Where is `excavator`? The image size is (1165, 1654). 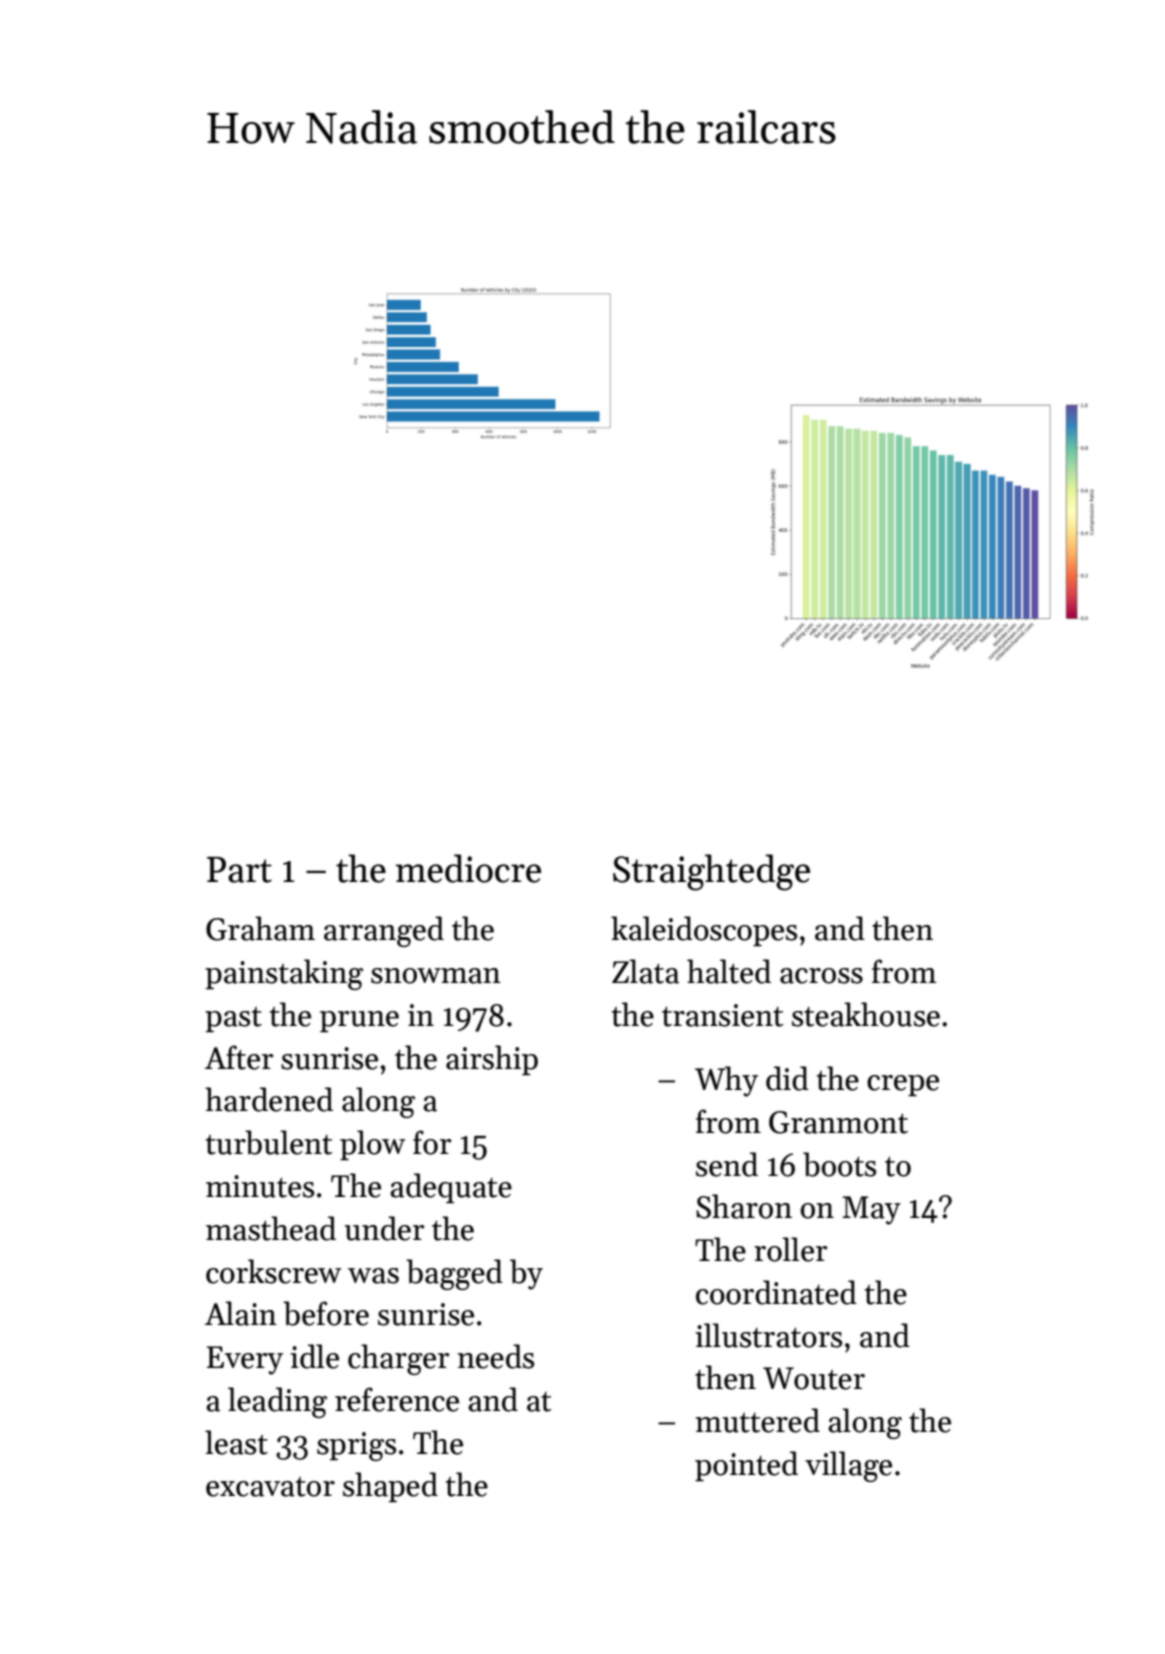 excavator is located at coordinates (270, 1487).
